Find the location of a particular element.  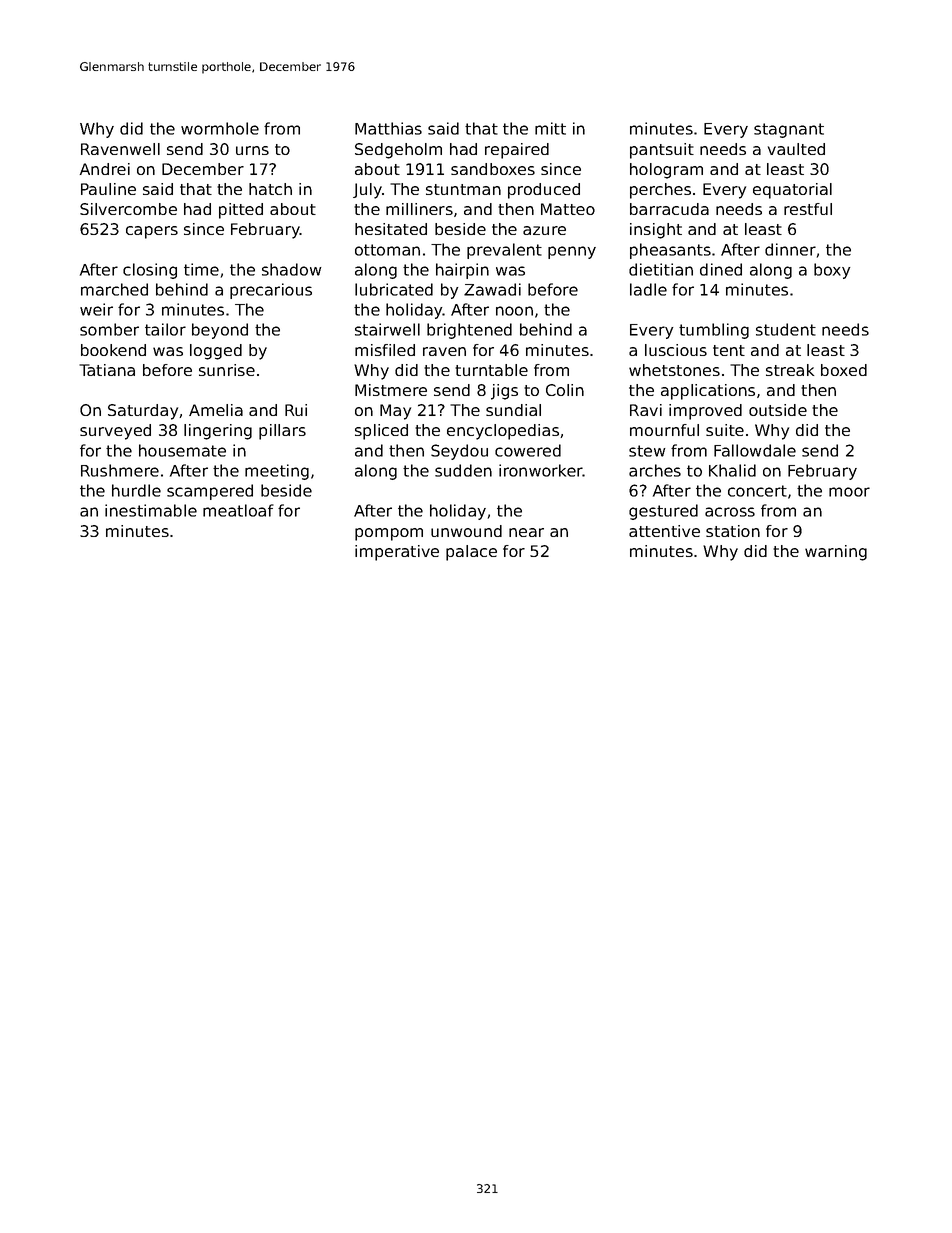

Sedgeholm is located at coordinates (398, 151).
